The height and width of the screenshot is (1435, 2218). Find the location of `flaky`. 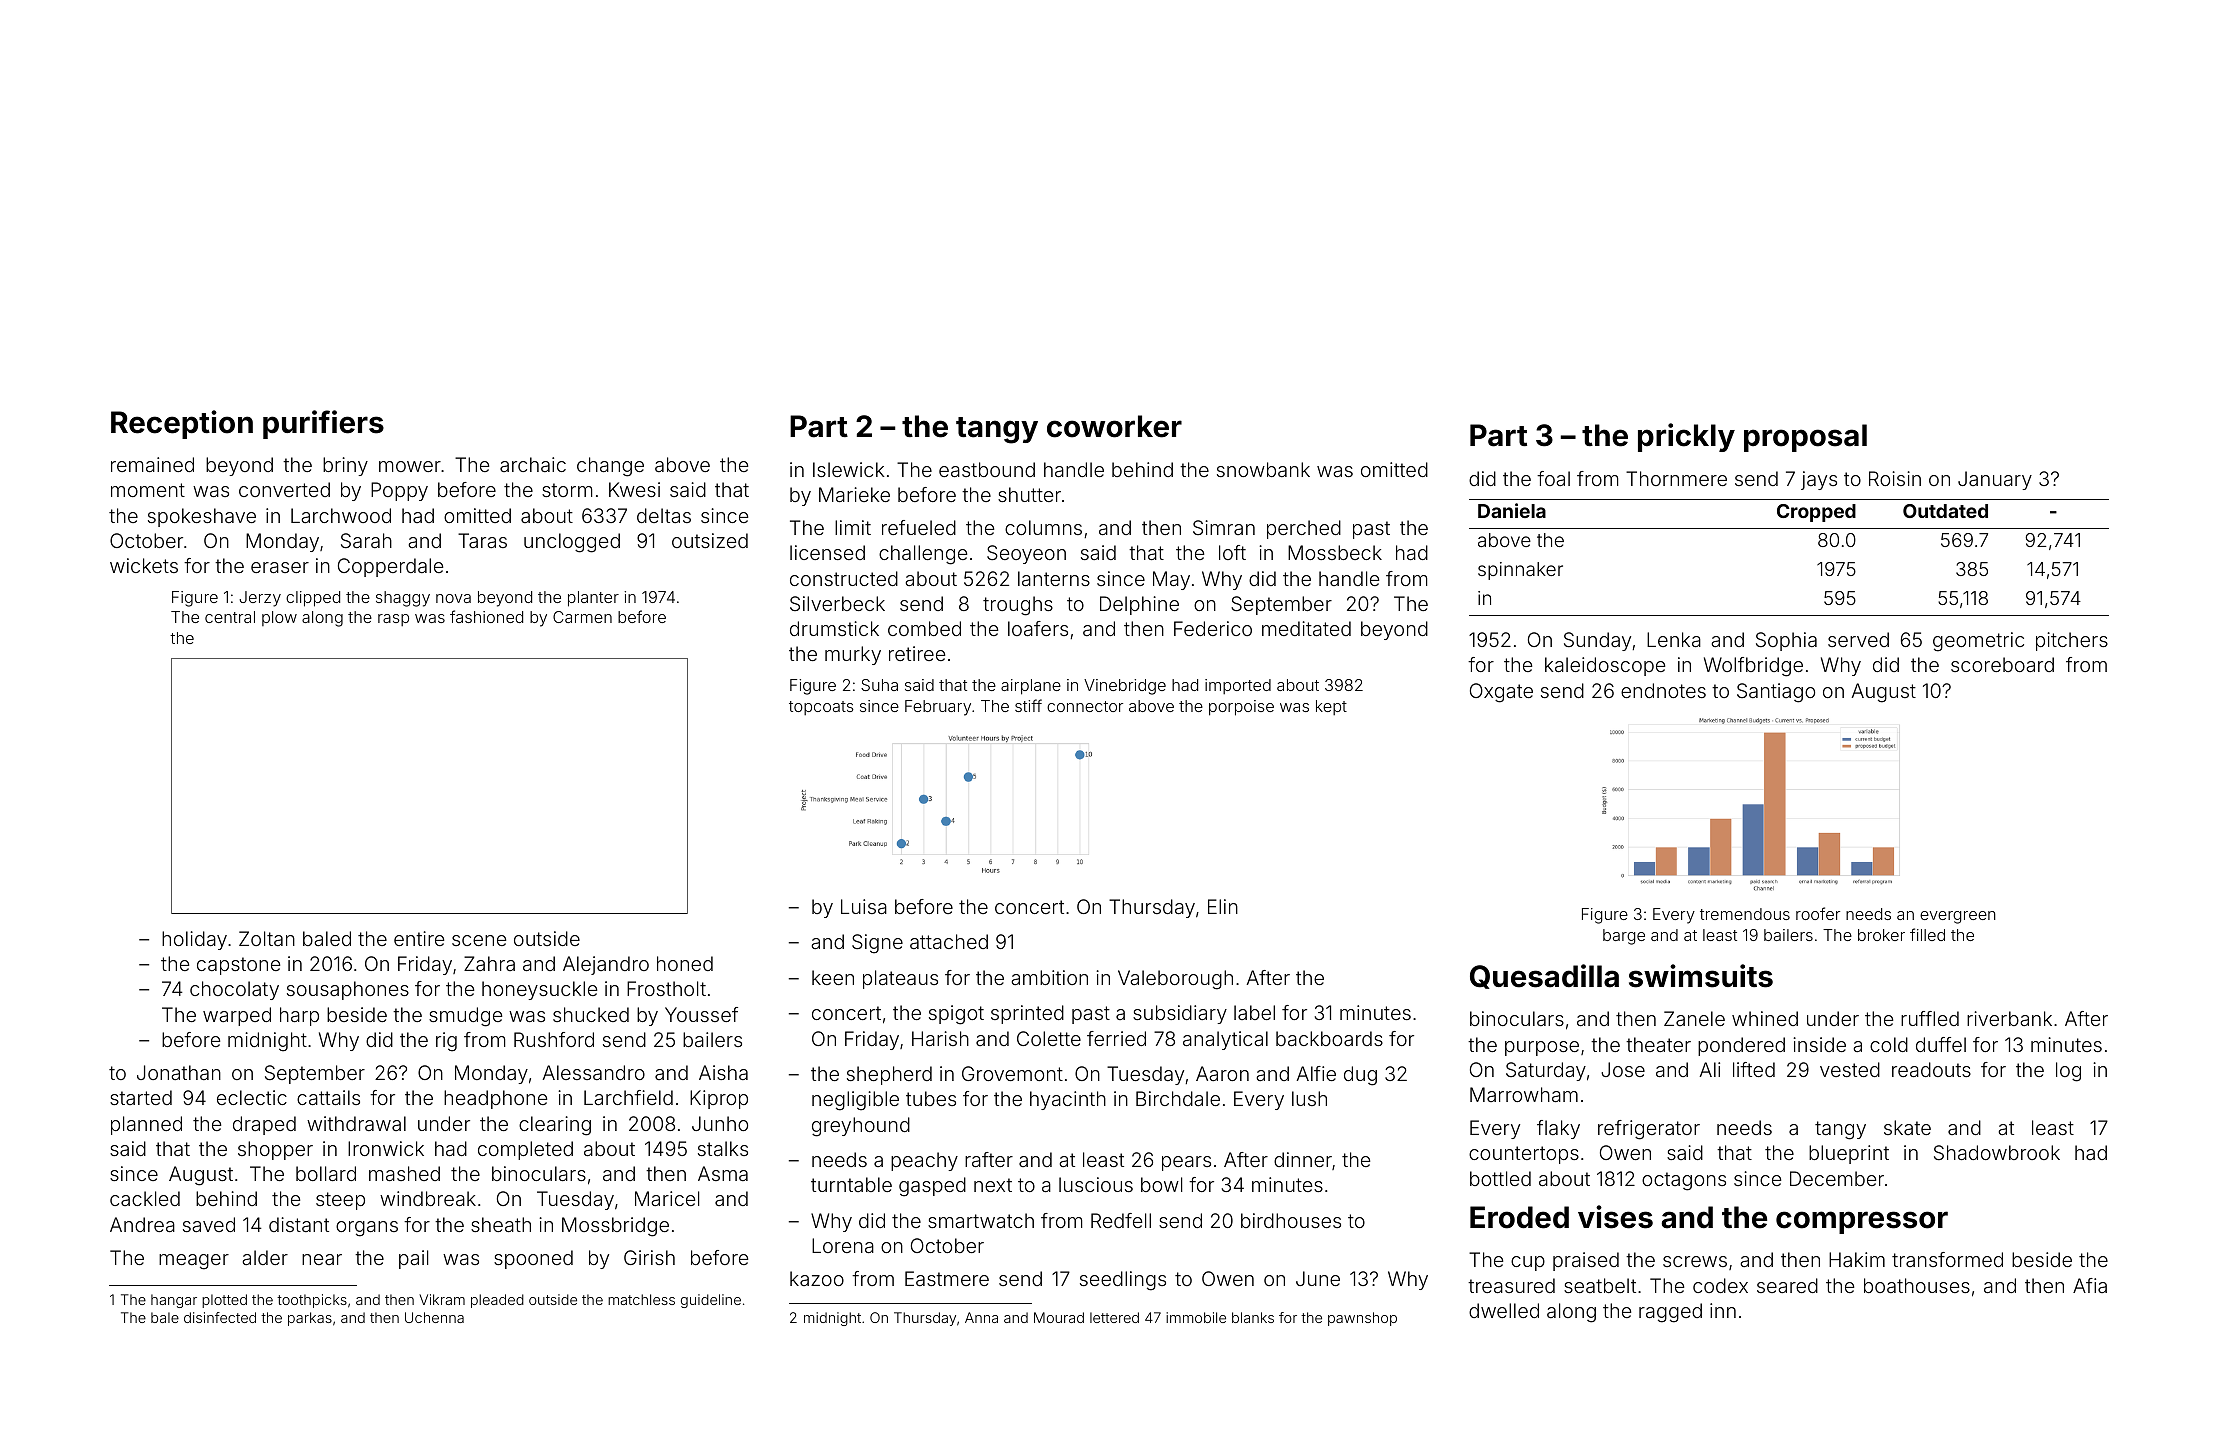

flaky is located at coordinates (1558, 1129).
